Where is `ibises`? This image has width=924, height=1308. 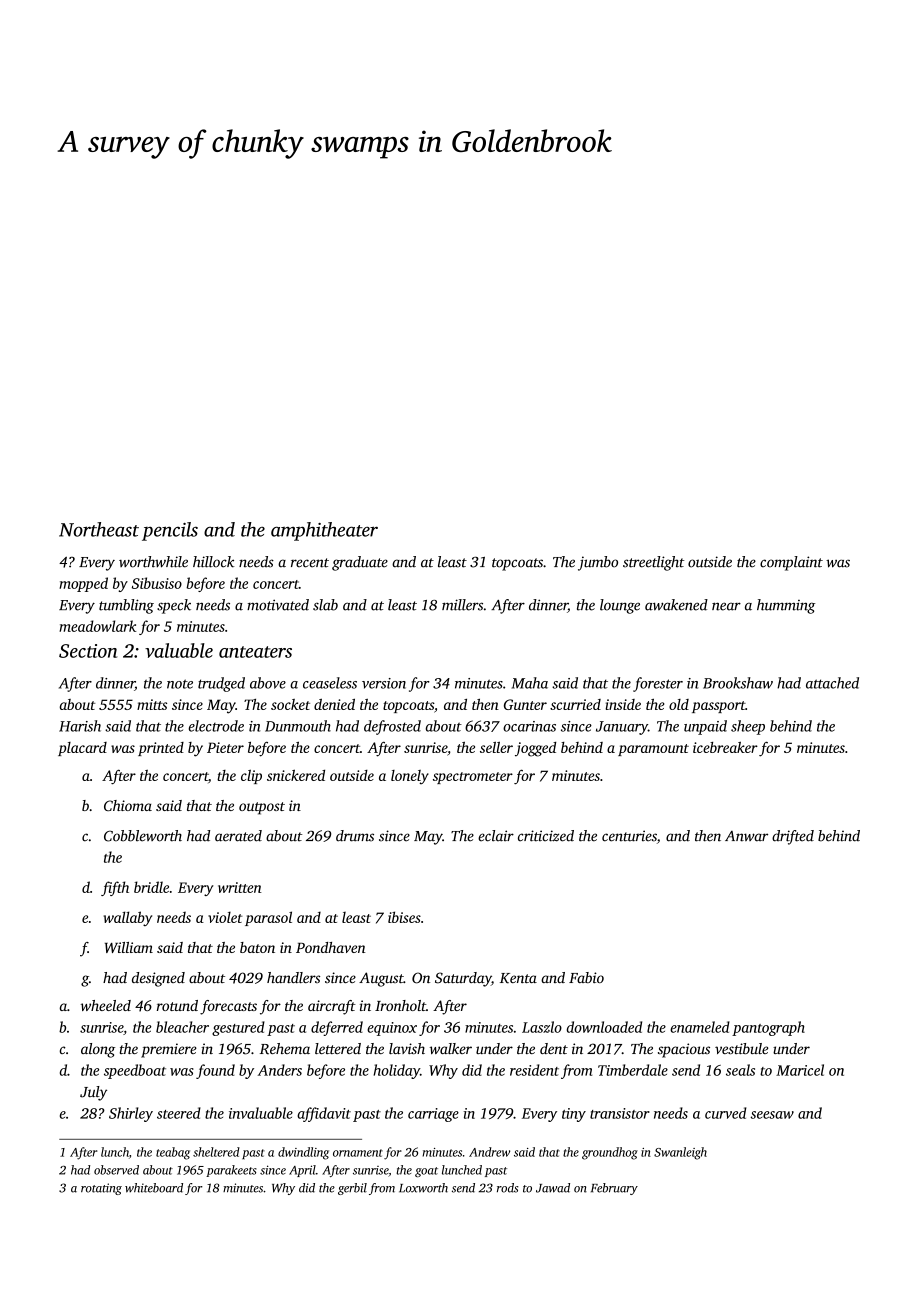
ibises is located at coordinates (404, 917).
